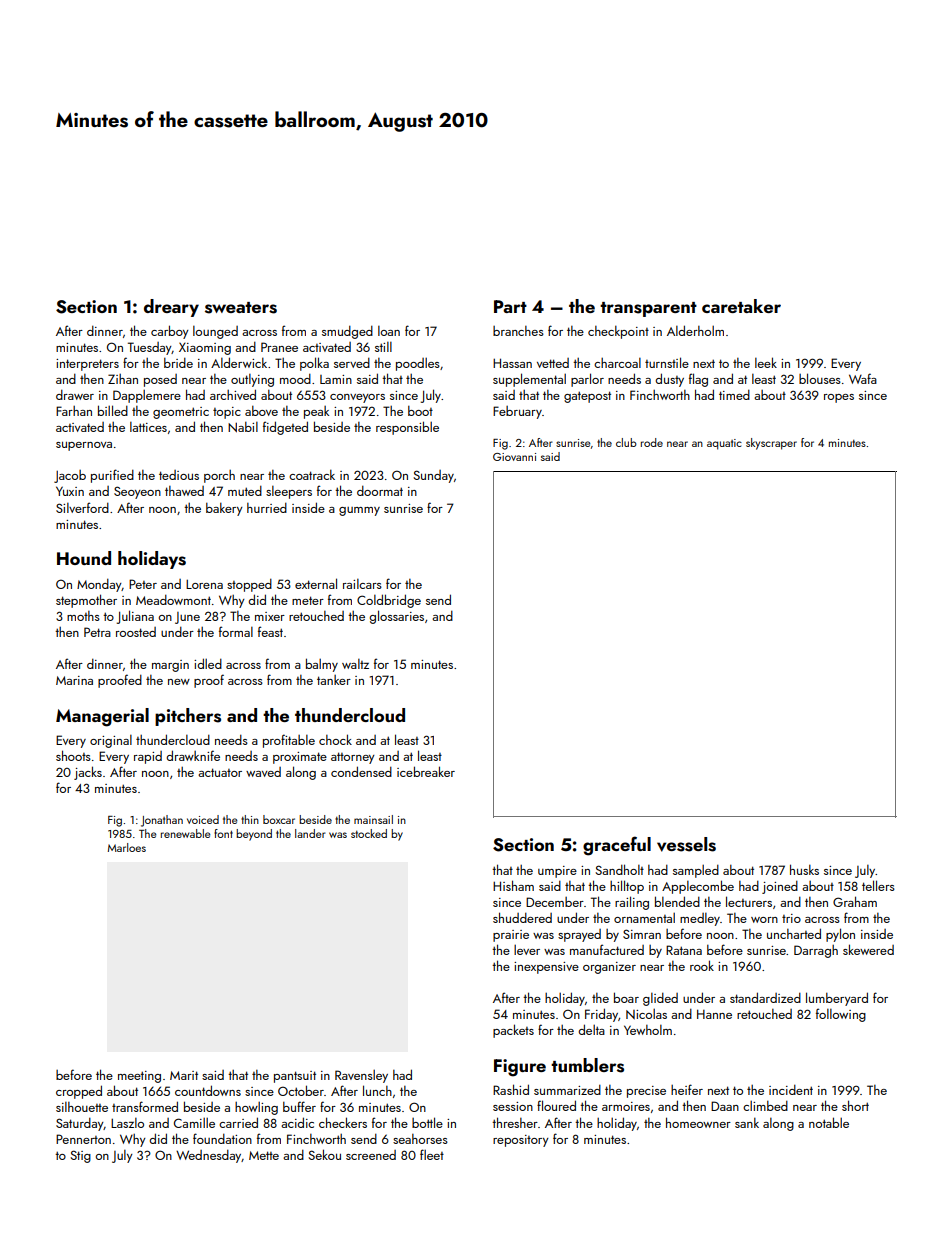 This screenshot has height=1233, width=952. I want to click on stepmother, so click(86, 601).
